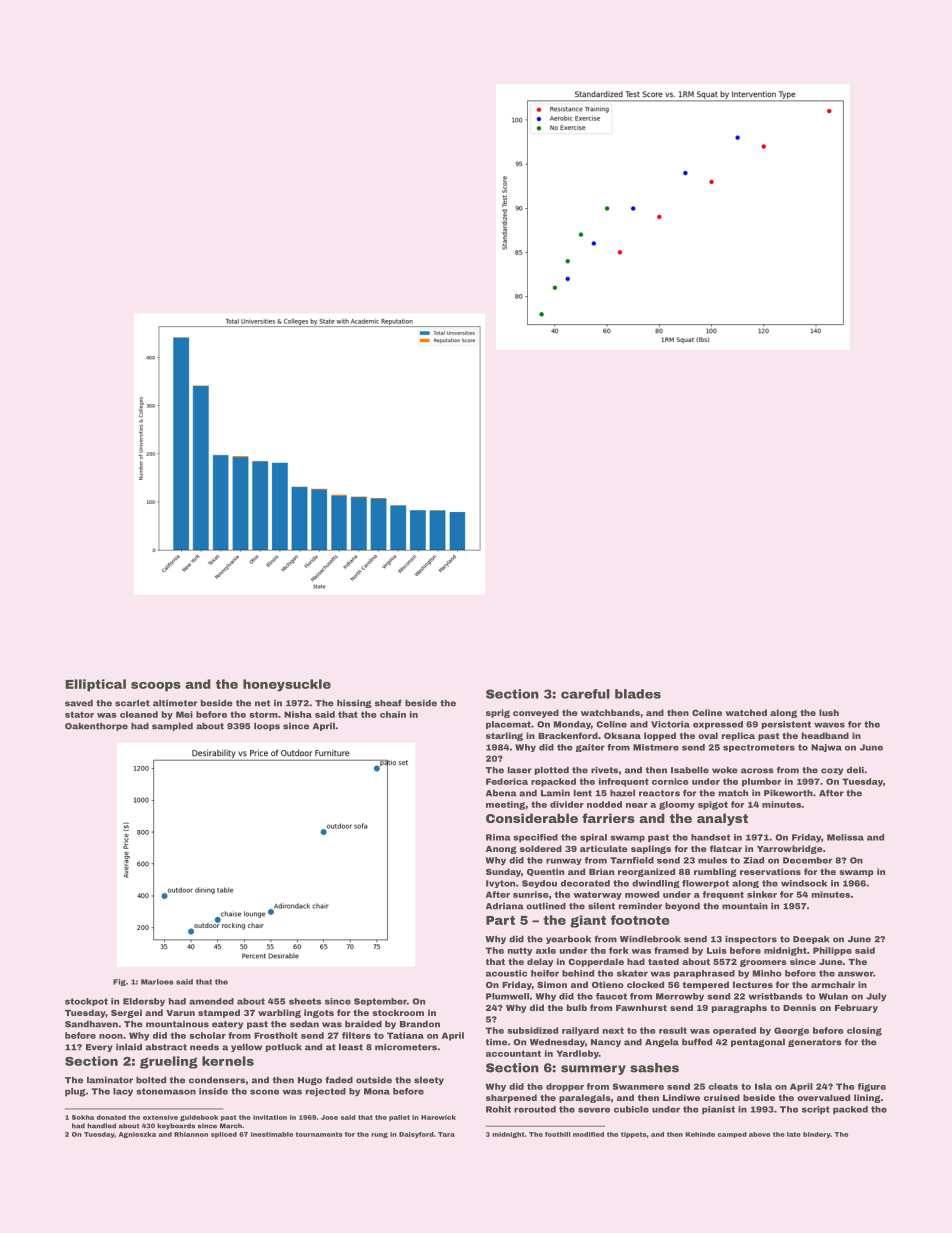 This screenshot has width=952, height=1233. What do you see at coordinates (585, 694) in the screenshot?
I see `careful` at bounding box center [585, 694].
